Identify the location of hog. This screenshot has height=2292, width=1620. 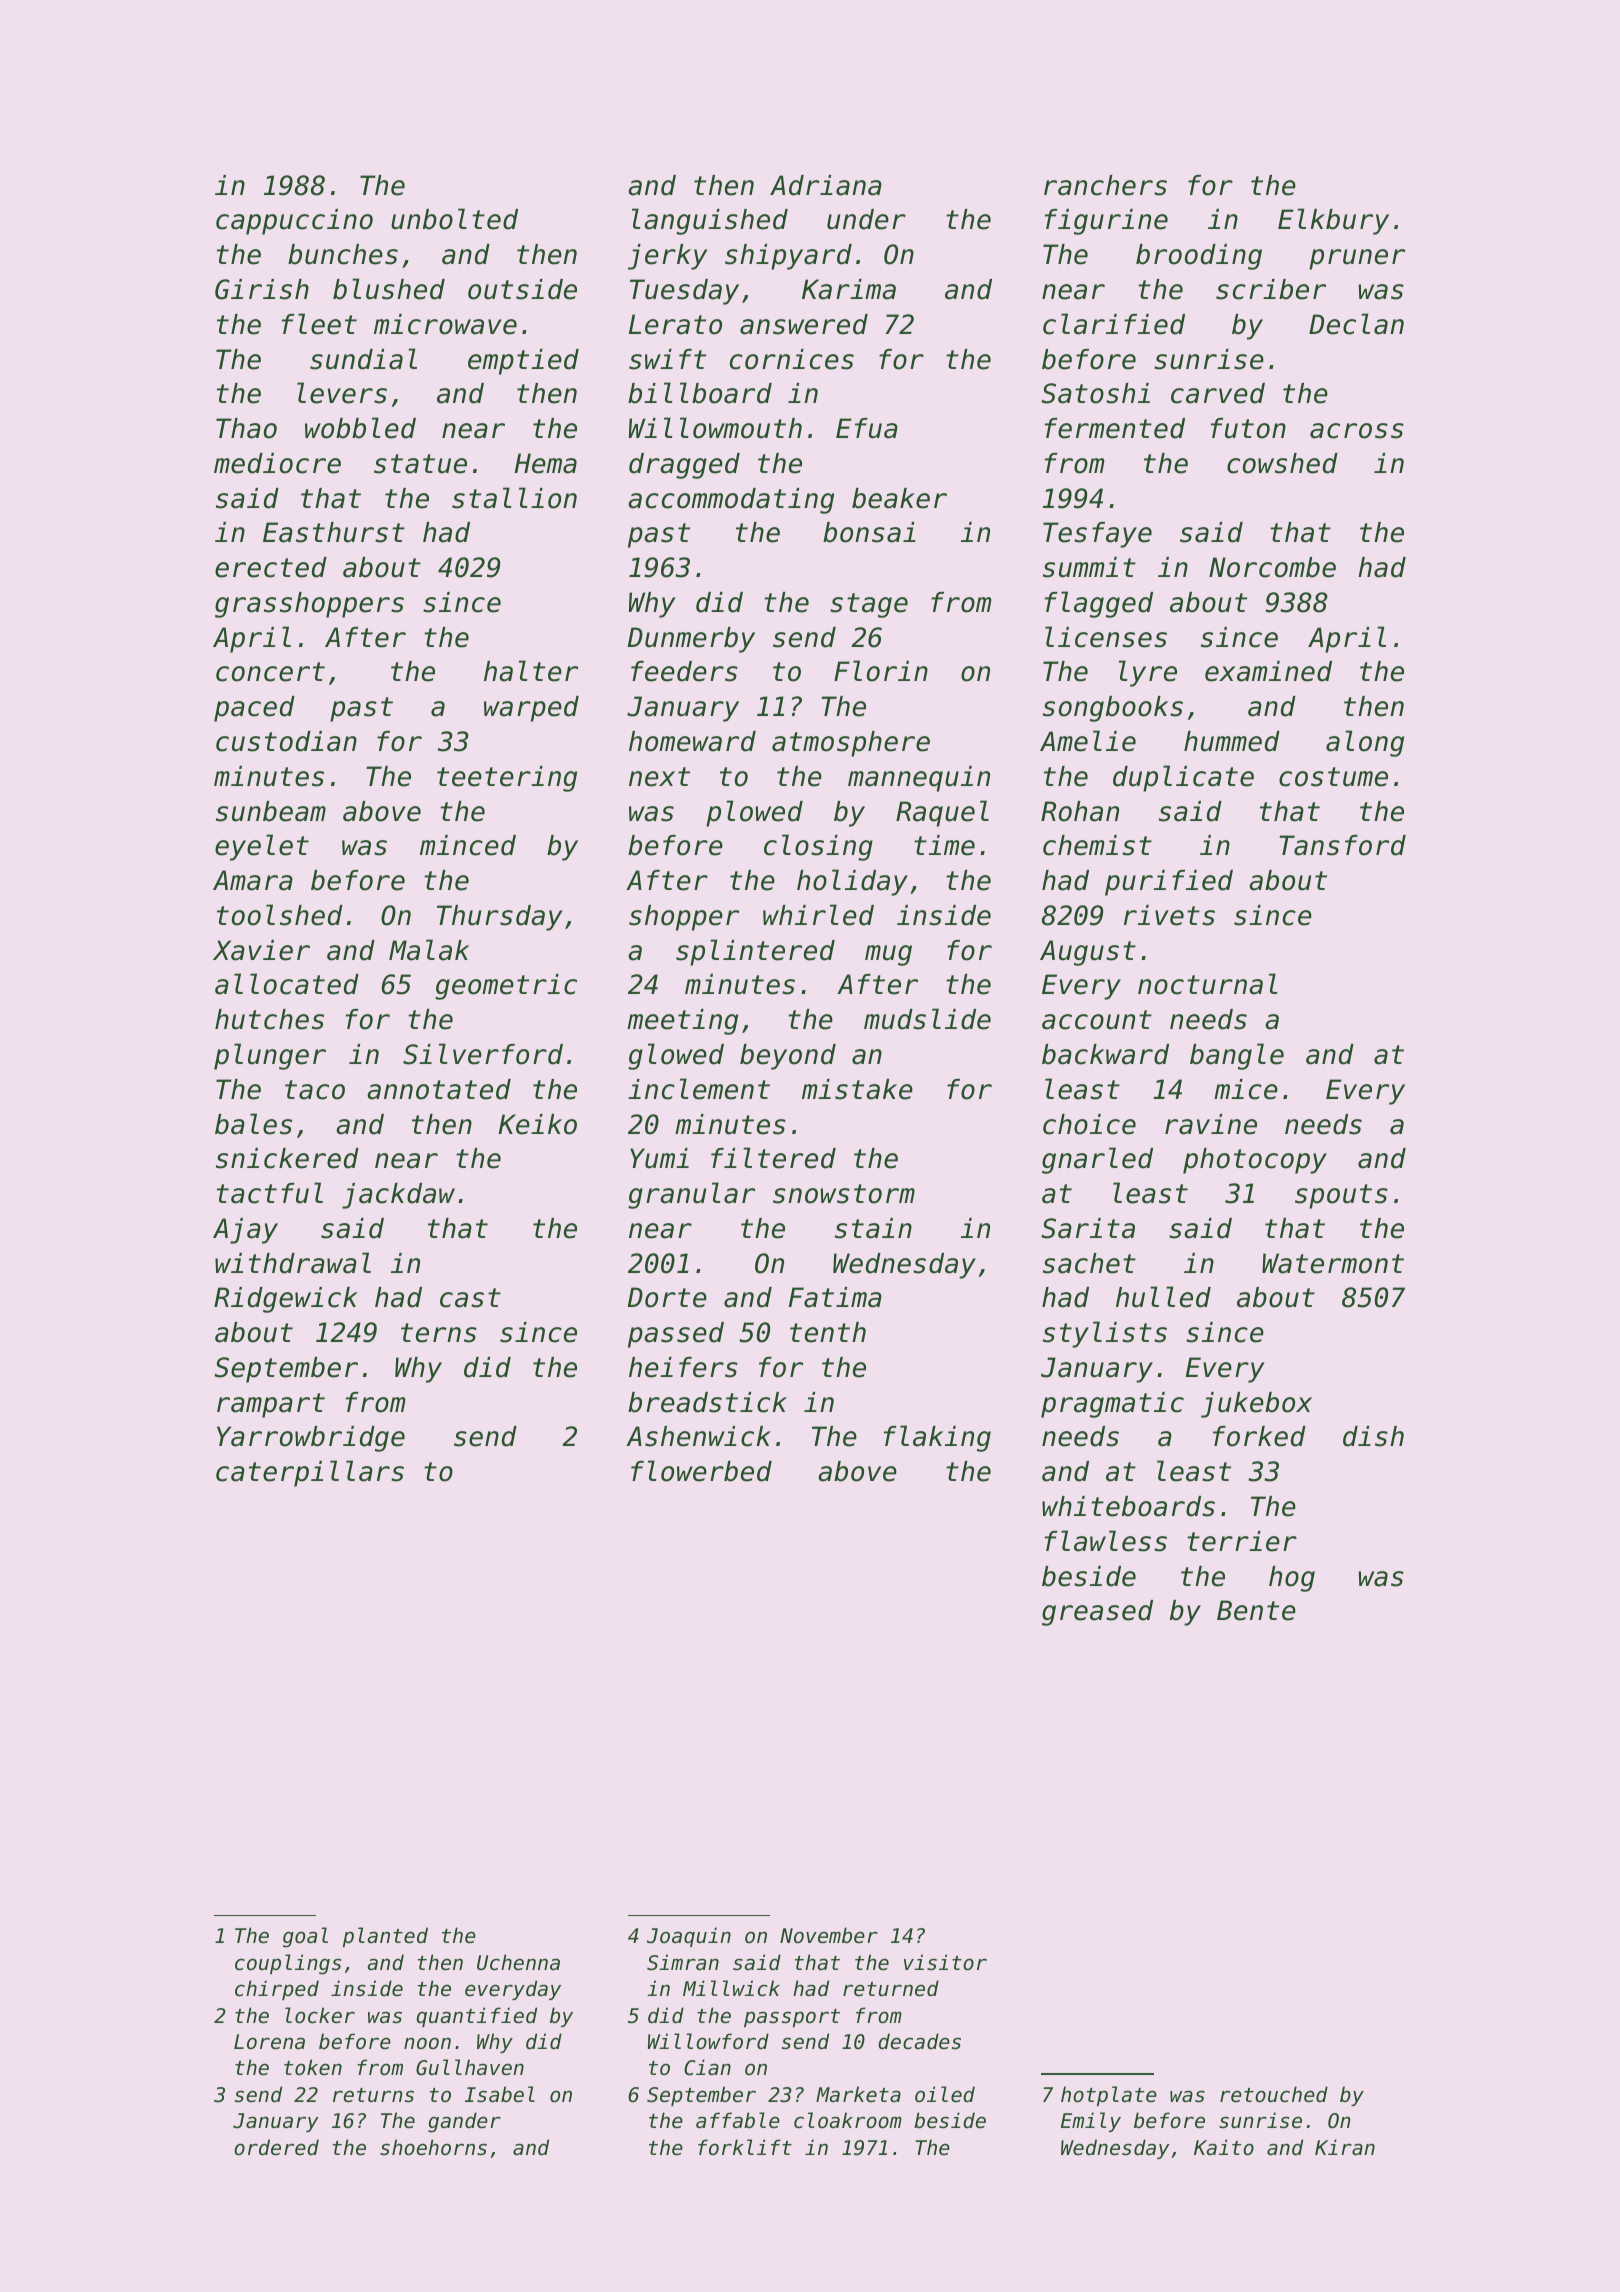
(1292, 1579).
